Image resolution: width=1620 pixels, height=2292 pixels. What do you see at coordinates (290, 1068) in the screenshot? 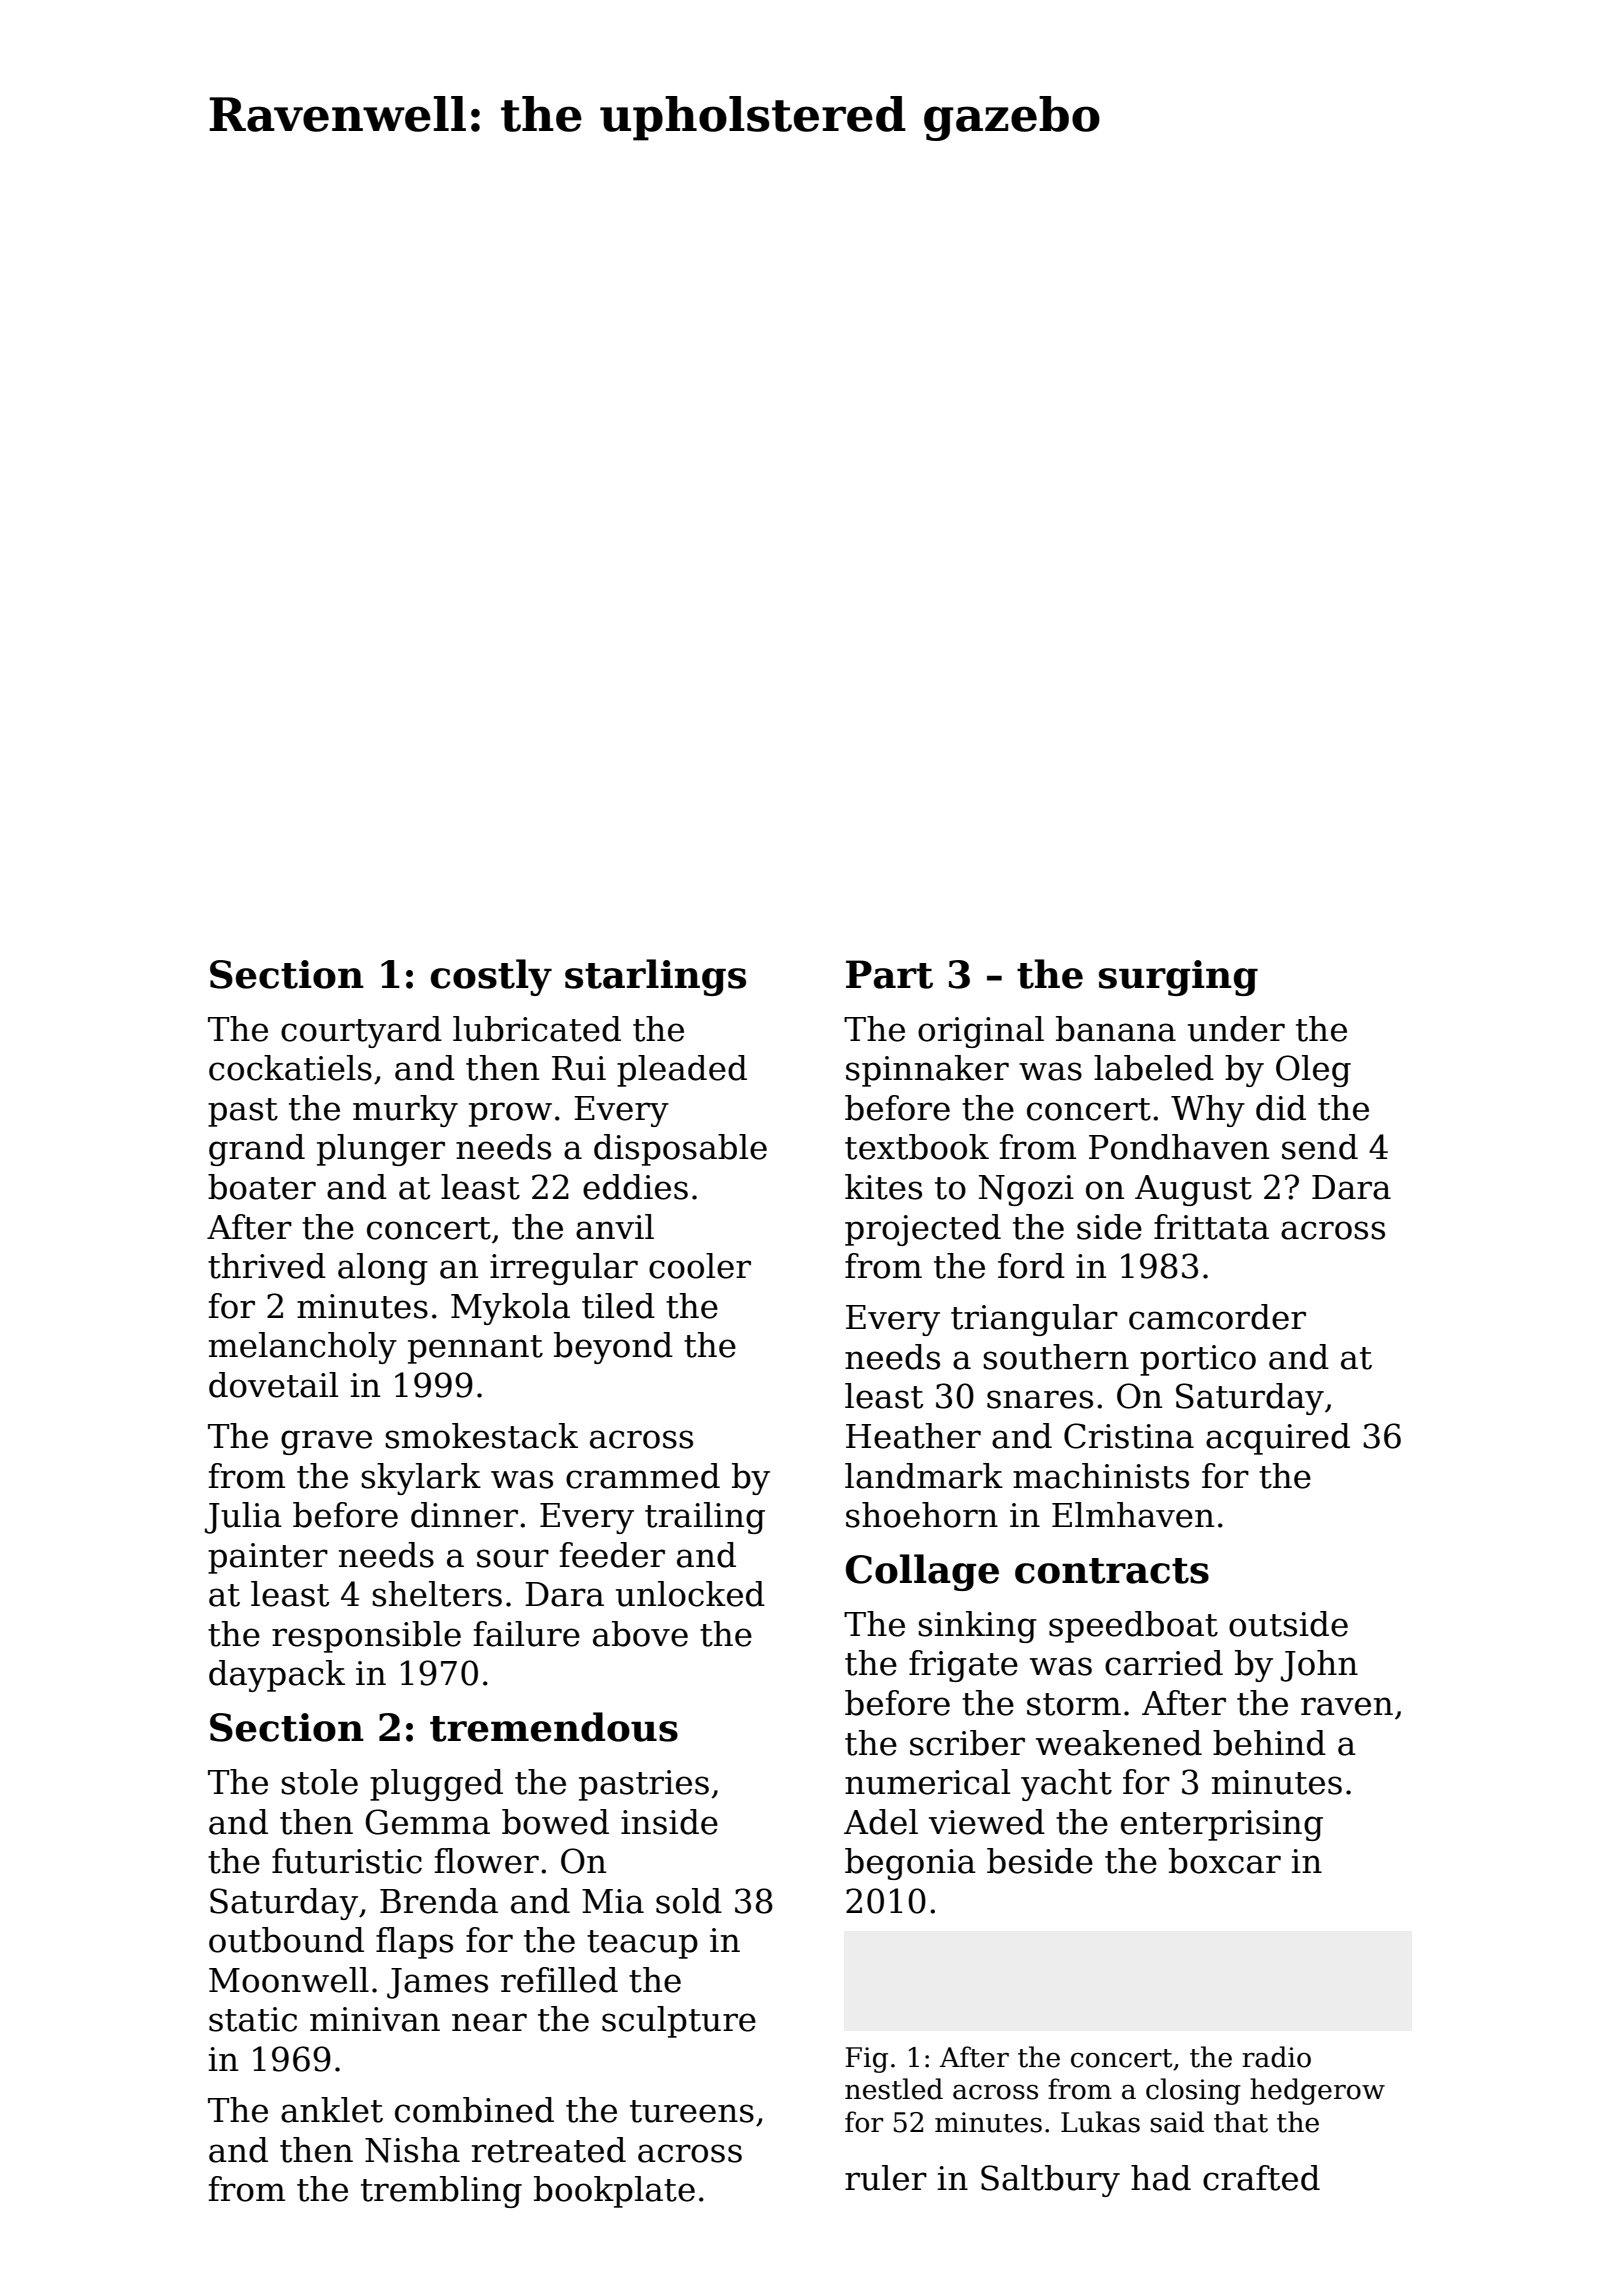
I see `cockatiels` at bounding box center [290, 1068].
